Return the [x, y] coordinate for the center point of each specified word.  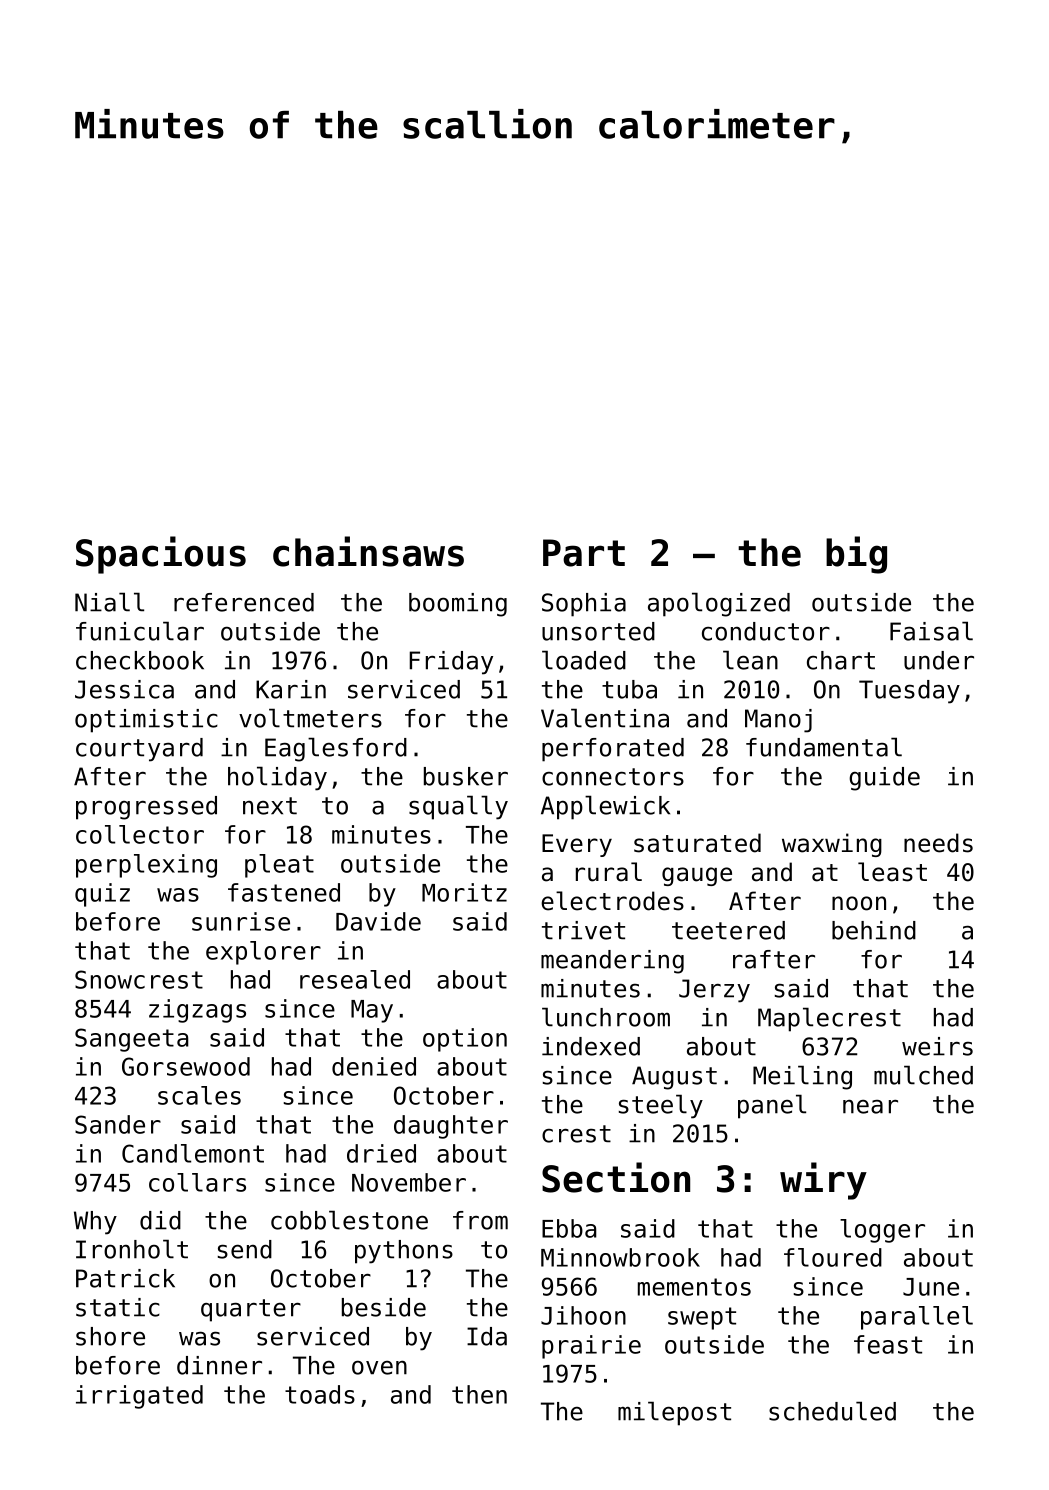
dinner [219, 1365]
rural [609, 872]
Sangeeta [132, 1040]
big [856, 555]
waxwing [832, 845]
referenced [244, 602]
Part [584, 553]
